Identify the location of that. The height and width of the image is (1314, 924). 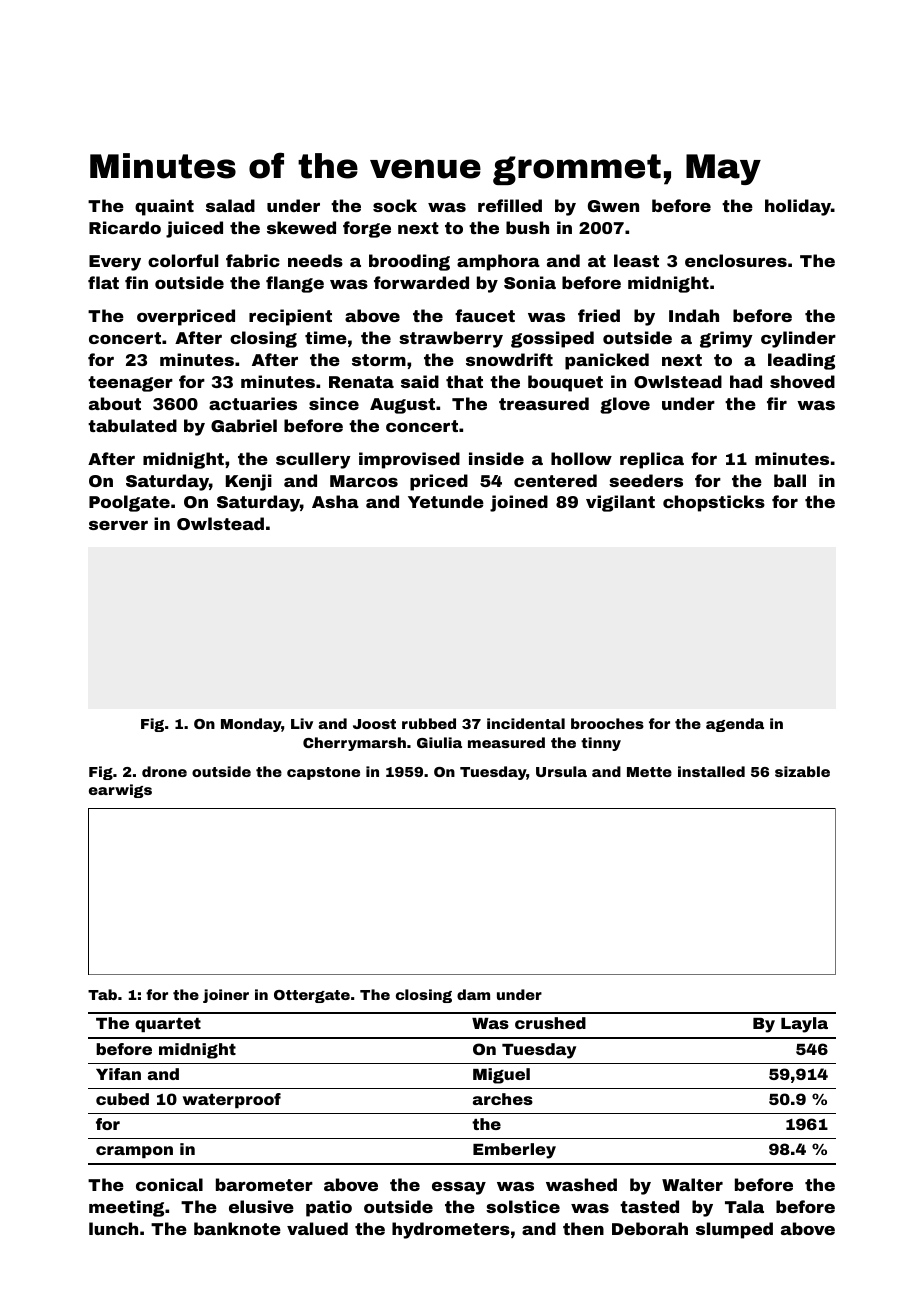
(464, 381).
